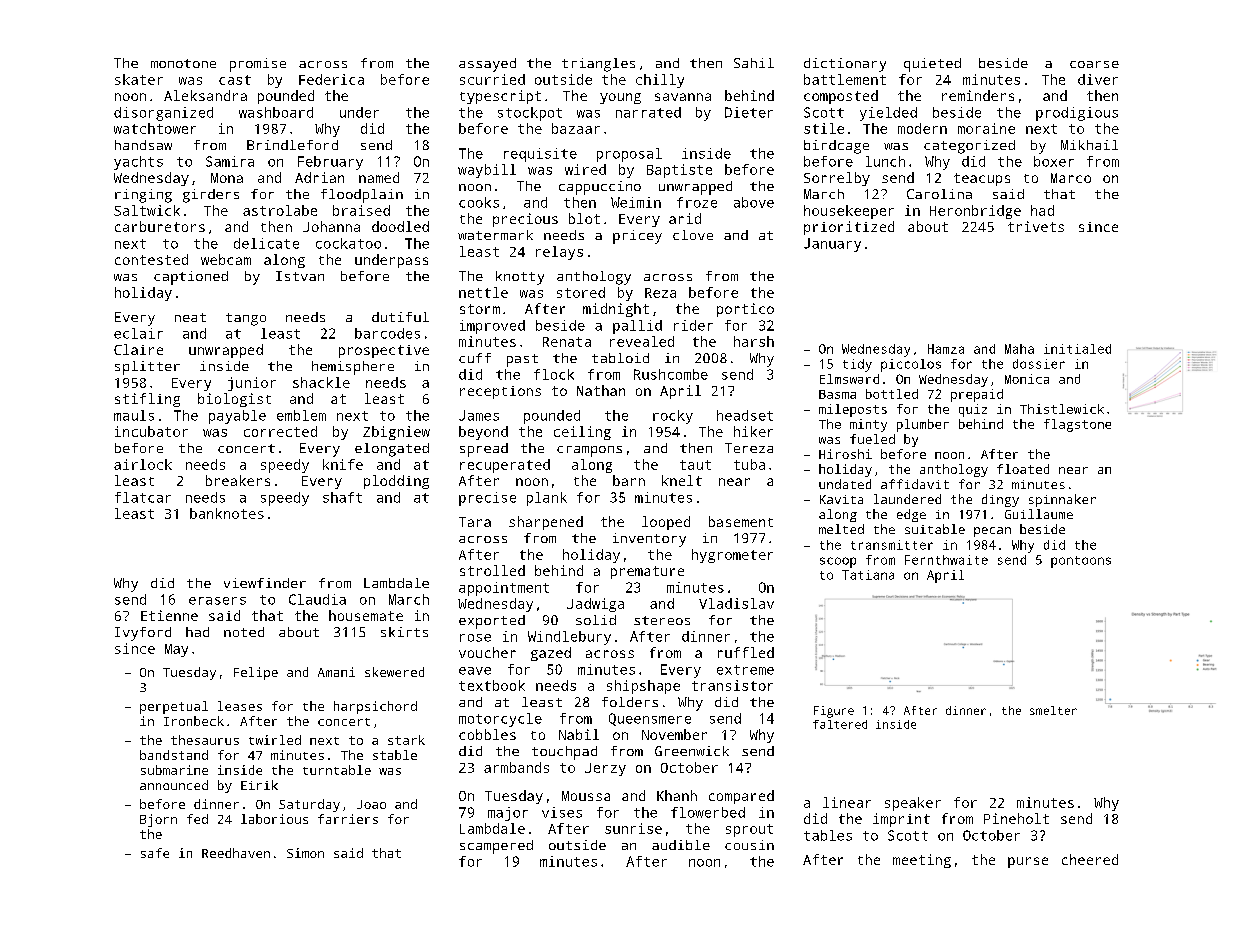 The height and width of the document is (952, 1233). What do you see at coordinates (1094, 64) in the document?
I see `coarse` at bounding box center [1094, 64].
